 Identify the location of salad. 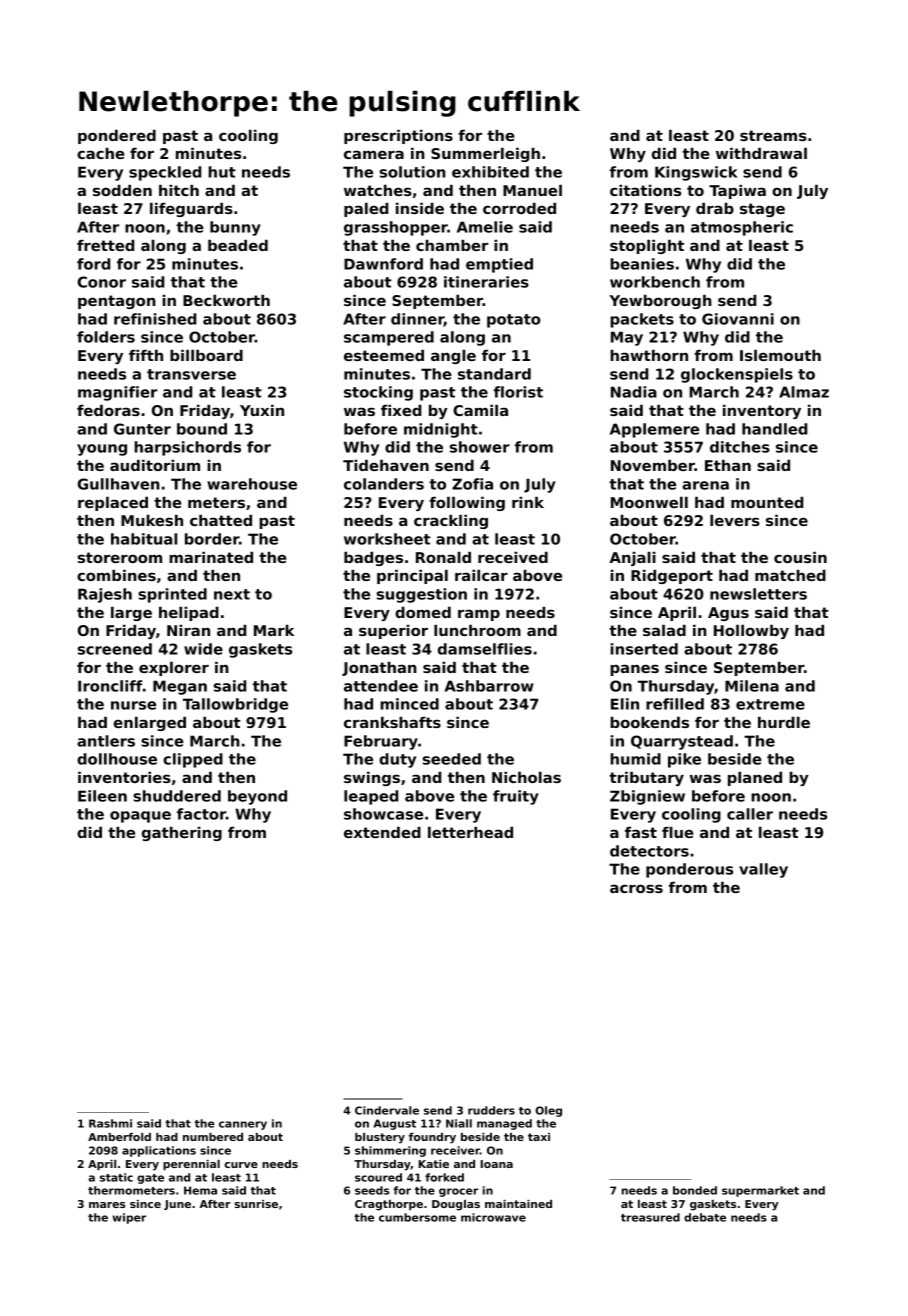
(664, 630).
